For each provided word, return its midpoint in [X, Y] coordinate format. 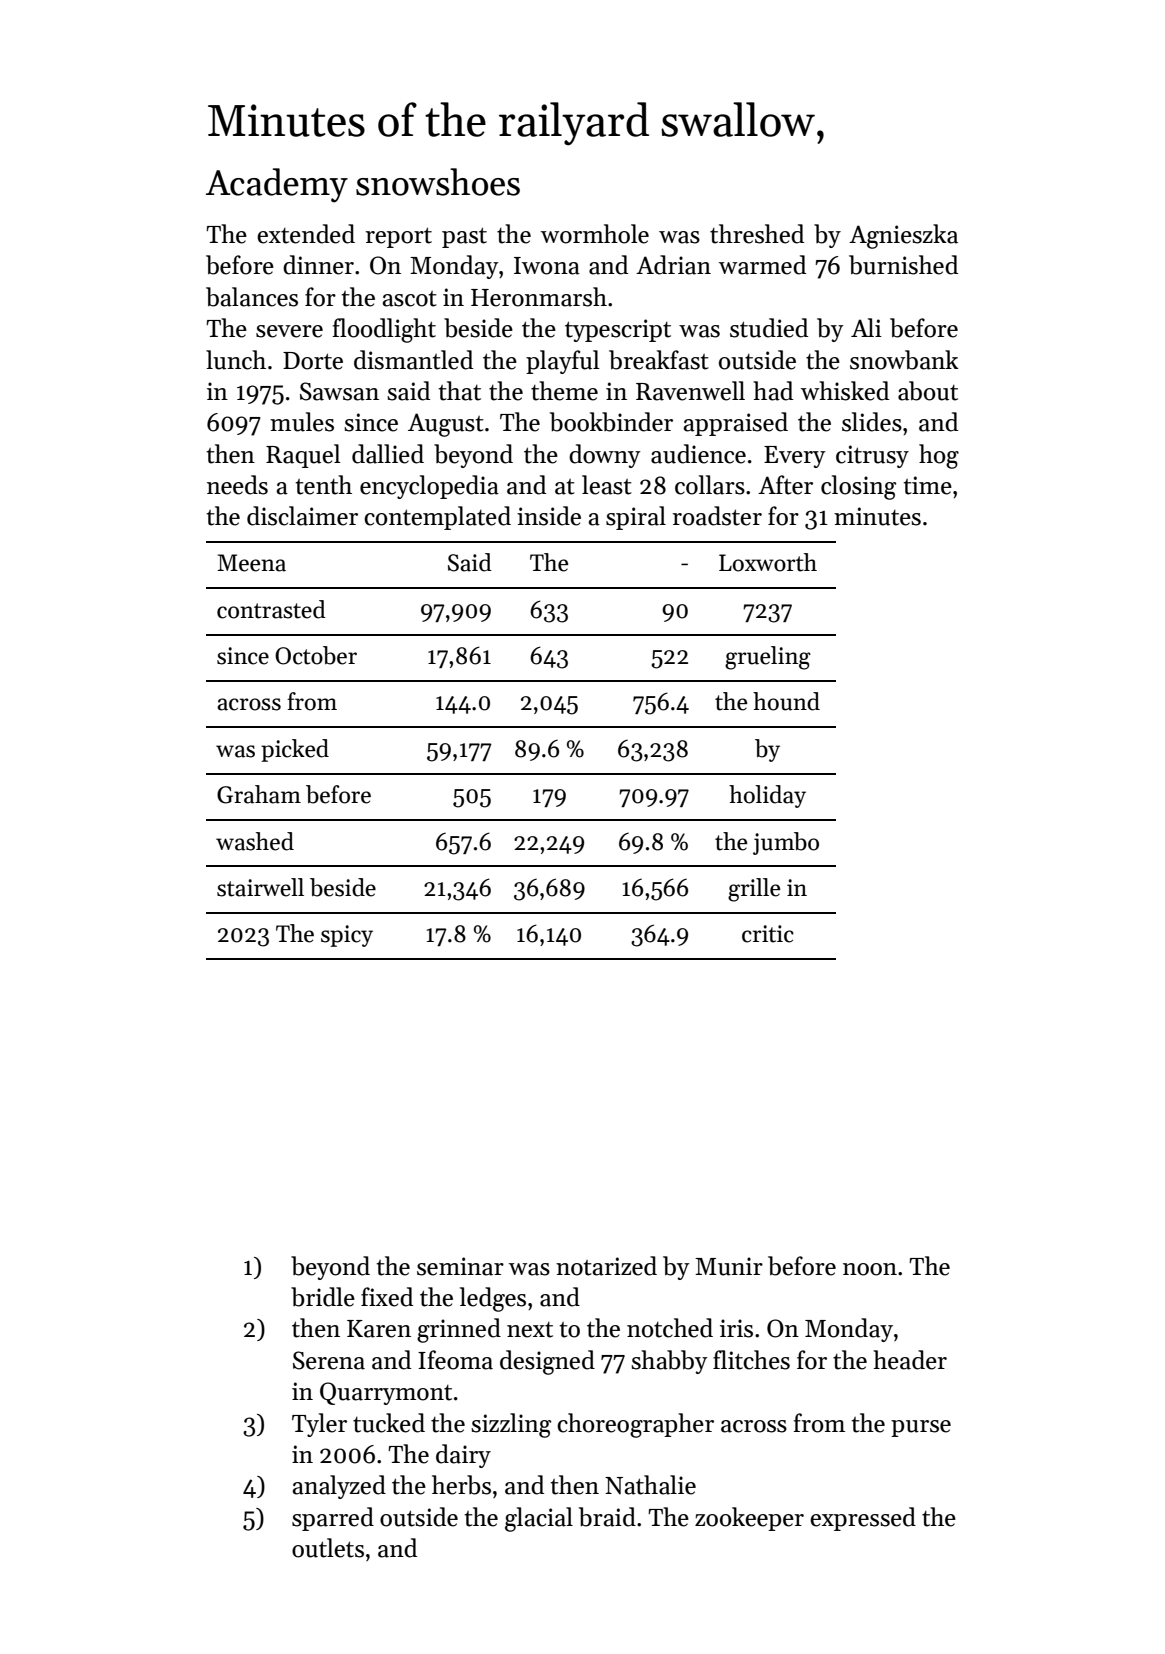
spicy [347, 936]
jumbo [786, 843]
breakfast [659, 360]
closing [858, 487]
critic [768, 934]
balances [252, 297]
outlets [328, 1548]
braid [607, 1517]
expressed [863, 1519]
